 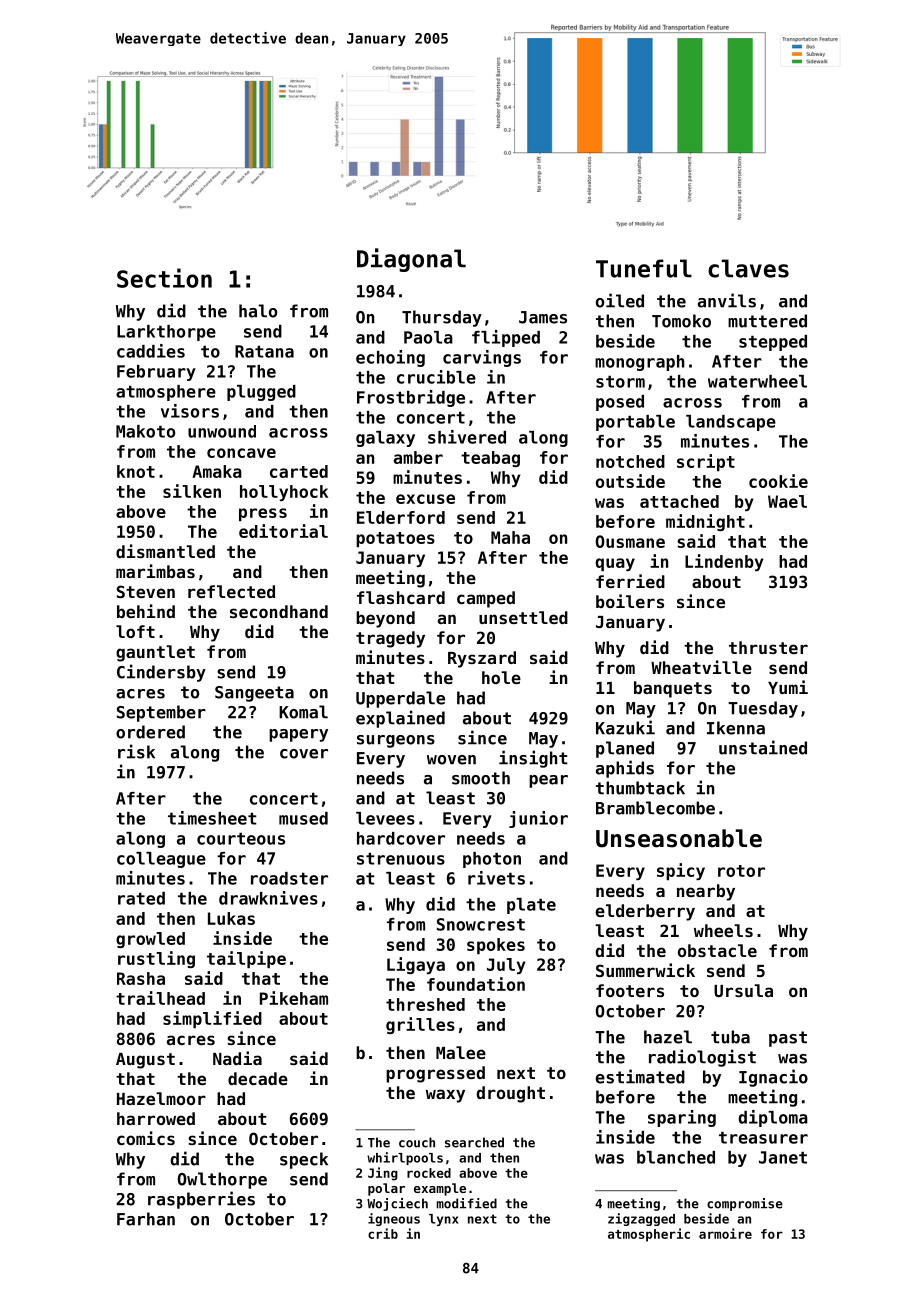 I want to click on crucible, so click(x=436, y=377).
